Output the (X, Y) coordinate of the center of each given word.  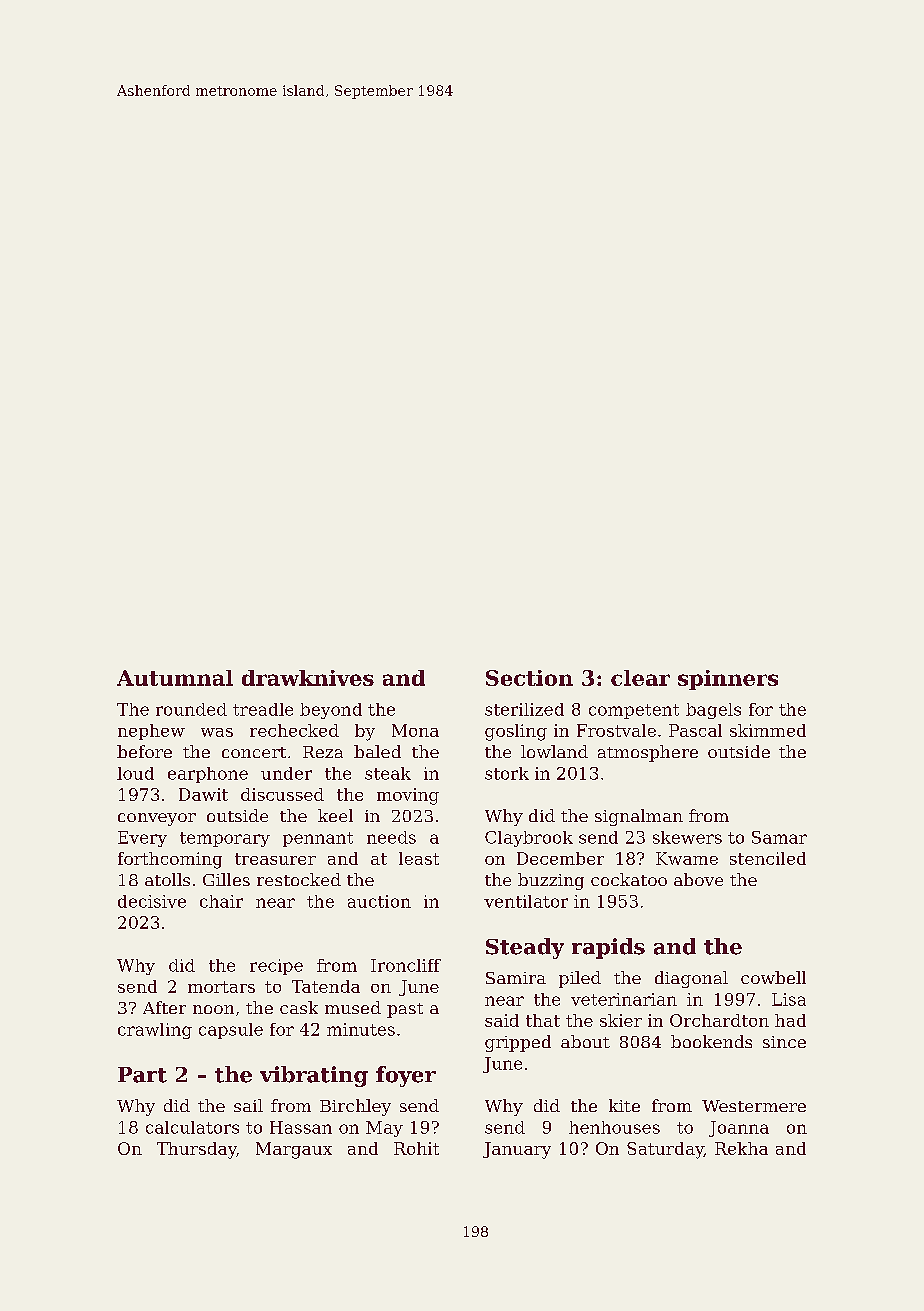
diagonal (691, 979)
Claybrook (529, 839)
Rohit (416, 1148)
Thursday (197, 1150)
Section (529, 678)
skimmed (768, 730)
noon (213, 1009)
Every (142, 839)
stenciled (768, 858)
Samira (516, 978)
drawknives (308, 678)
